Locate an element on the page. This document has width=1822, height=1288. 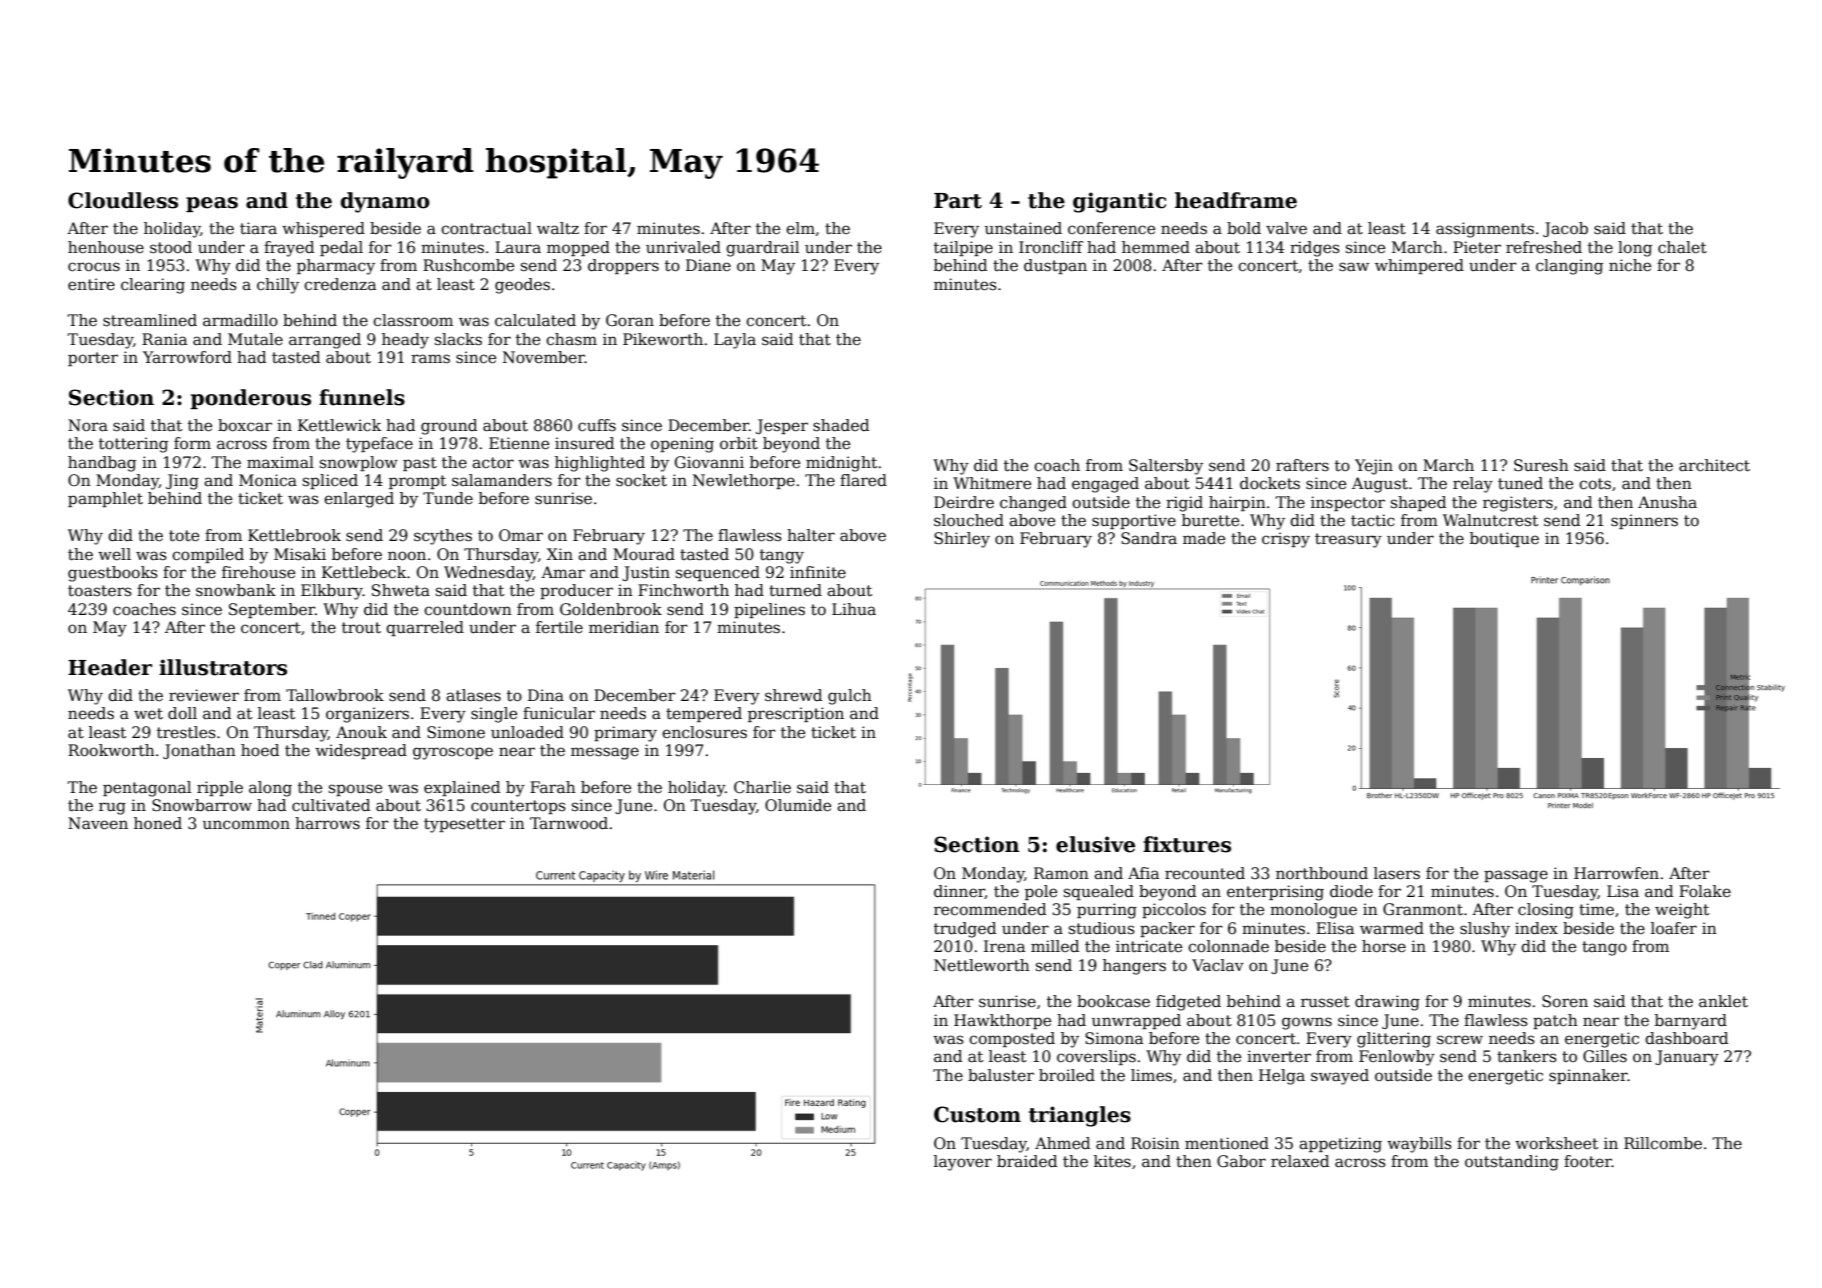
Harrowfen is located at coordinates (1616, 873).
